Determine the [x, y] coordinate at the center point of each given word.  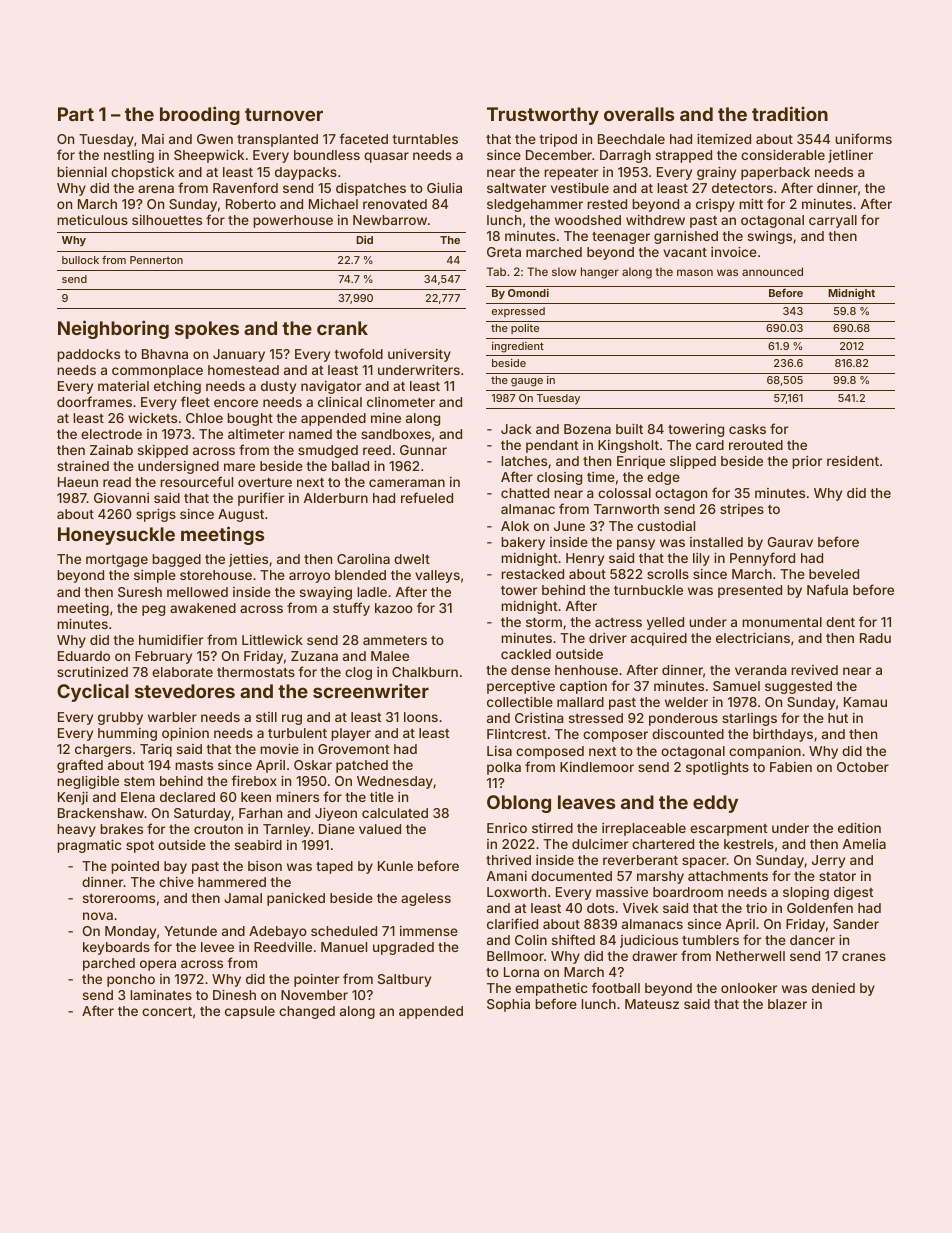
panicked [296, 899]
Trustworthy [543, 116]
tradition [790, 113]
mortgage [117, 561]
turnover [284, 114]
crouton [218, 829]
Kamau [865, 702]
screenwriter [371, 690]
